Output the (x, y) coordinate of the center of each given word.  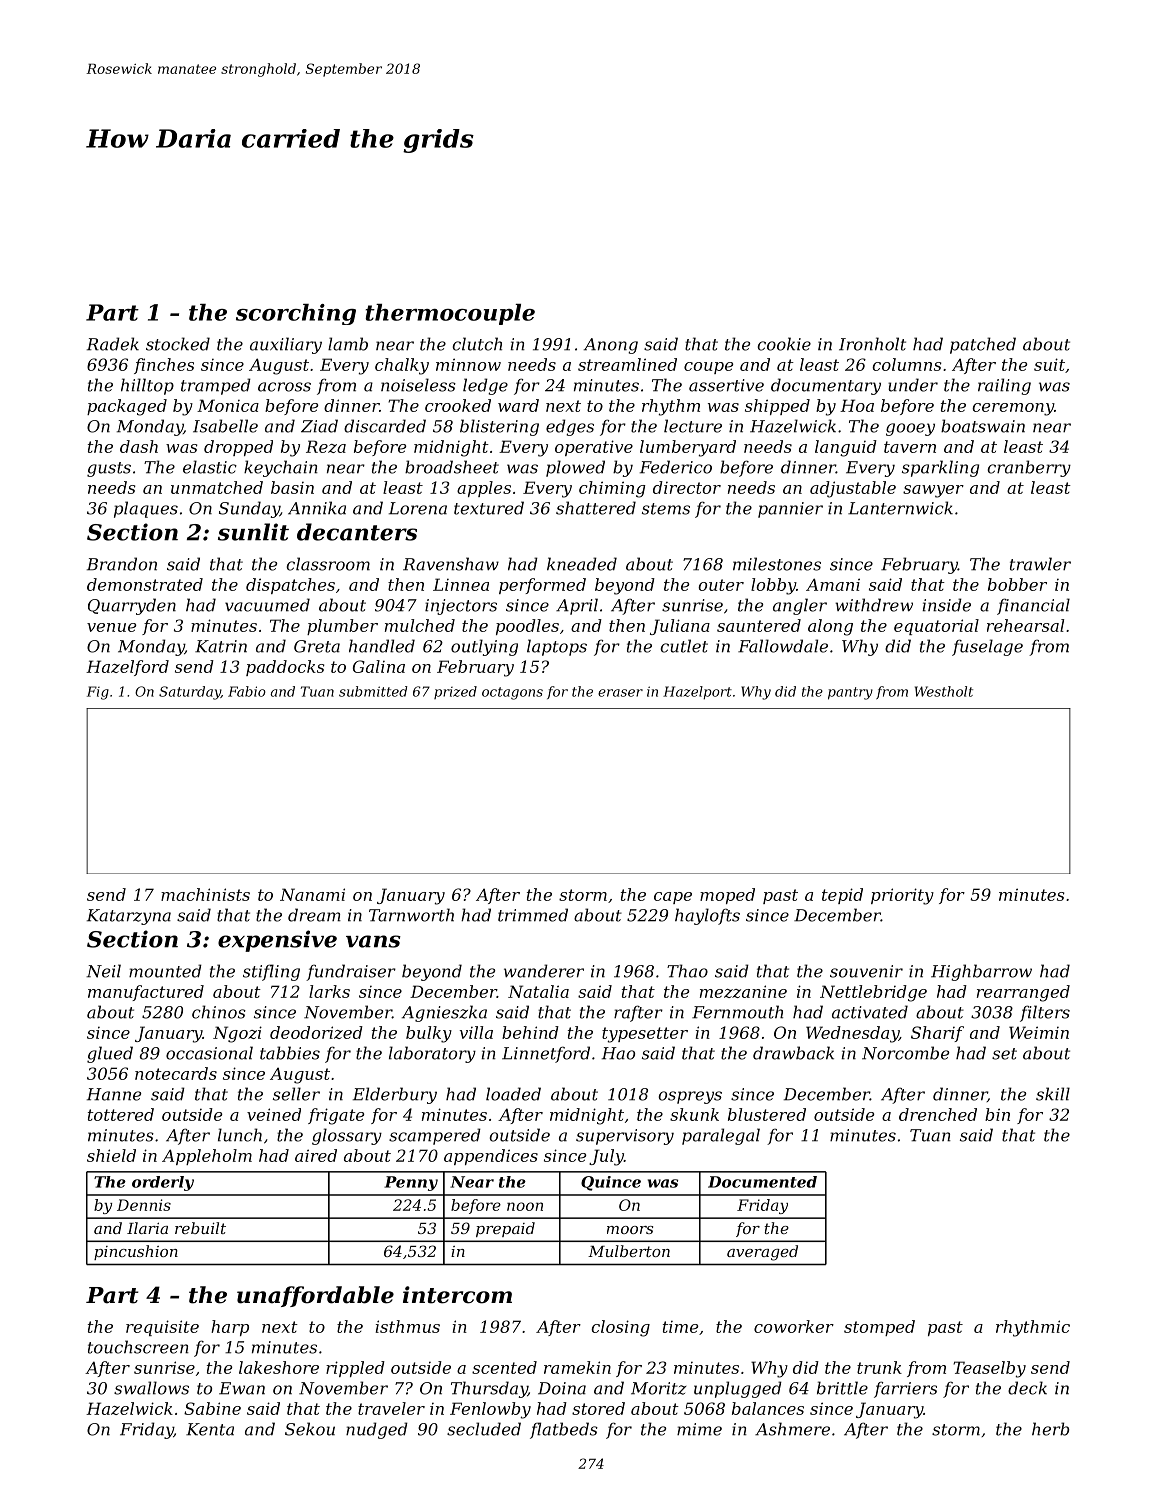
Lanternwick (900, 508)
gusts (109, 469)
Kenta (210, 1429)
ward (518, 405)
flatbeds (564, 1430)
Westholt (944, 691)
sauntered (759, 625)
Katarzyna (129, 917)
